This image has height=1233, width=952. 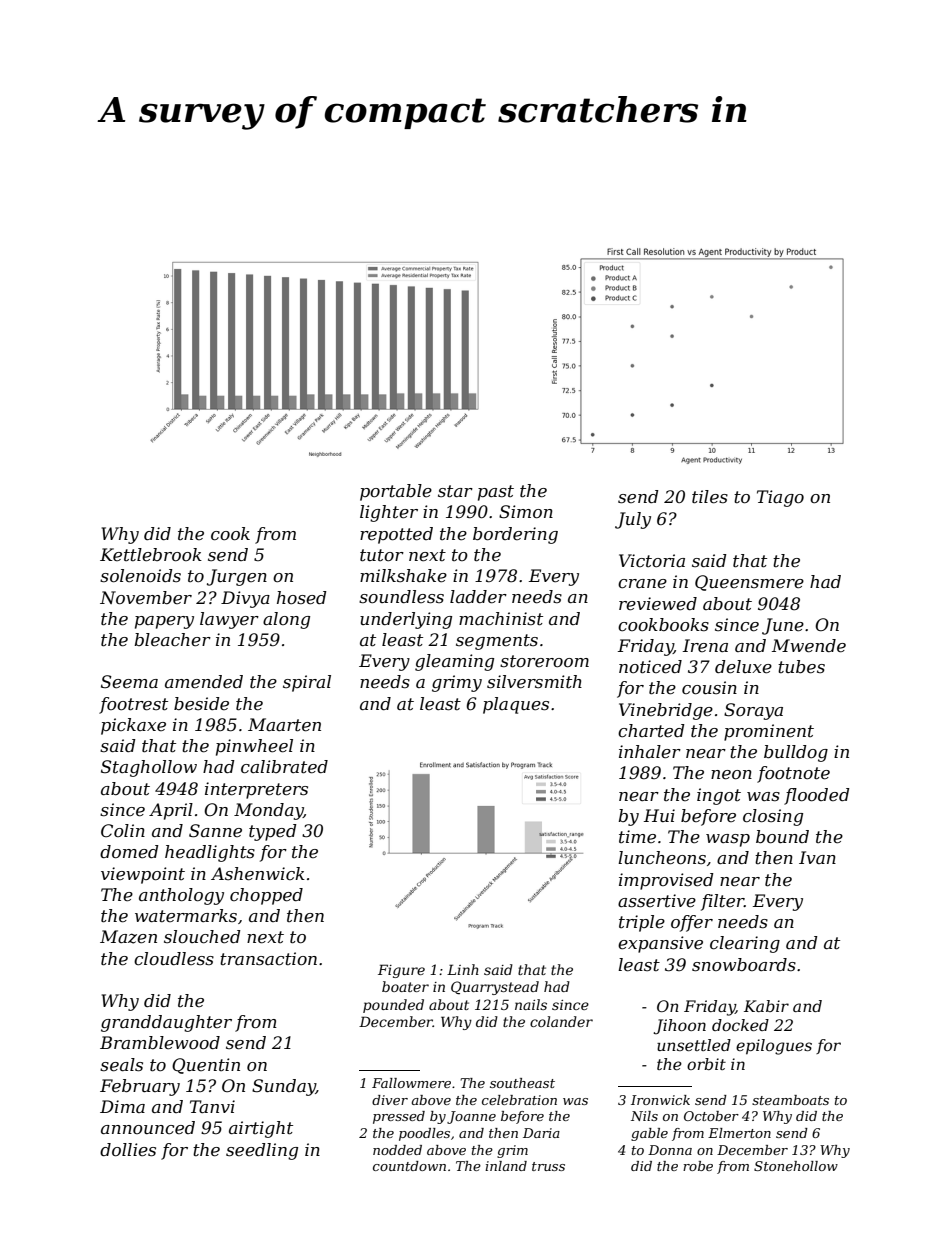 What do you see at coordinates (262, 1151) in the image?
I see `seedling` at bounding box center [262, 1151].
